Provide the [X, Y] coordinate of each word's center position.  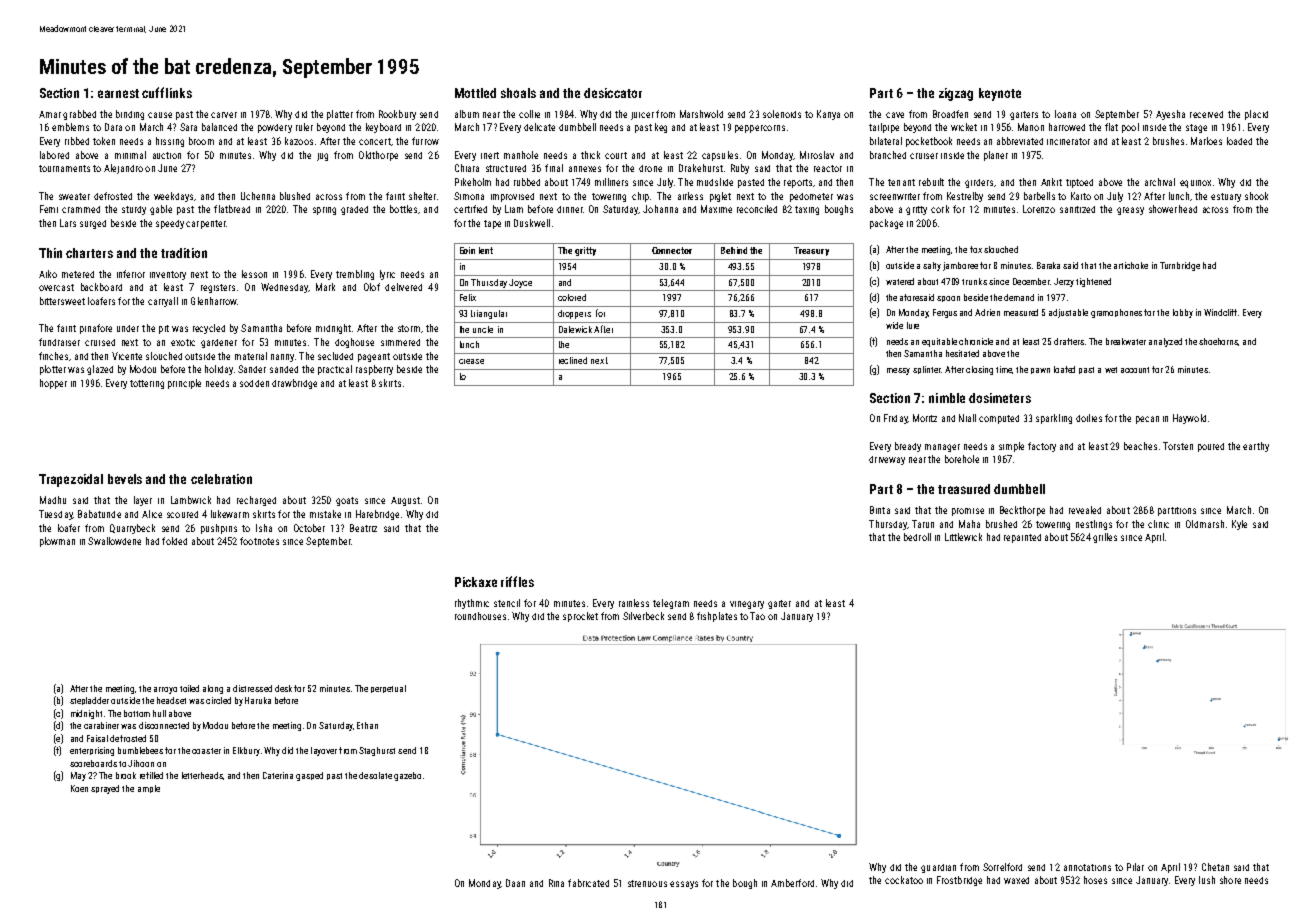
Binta [880, 510]
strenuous [647, 883]
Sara [188, 127]
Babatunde [99, 514]
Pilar [1135, 867]
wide [894, 325]
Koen [79, 788]
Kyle [1239, 525]
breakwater [1126, 341]
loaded [1239, 141]
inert [490, 155]
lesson [254, 274]
